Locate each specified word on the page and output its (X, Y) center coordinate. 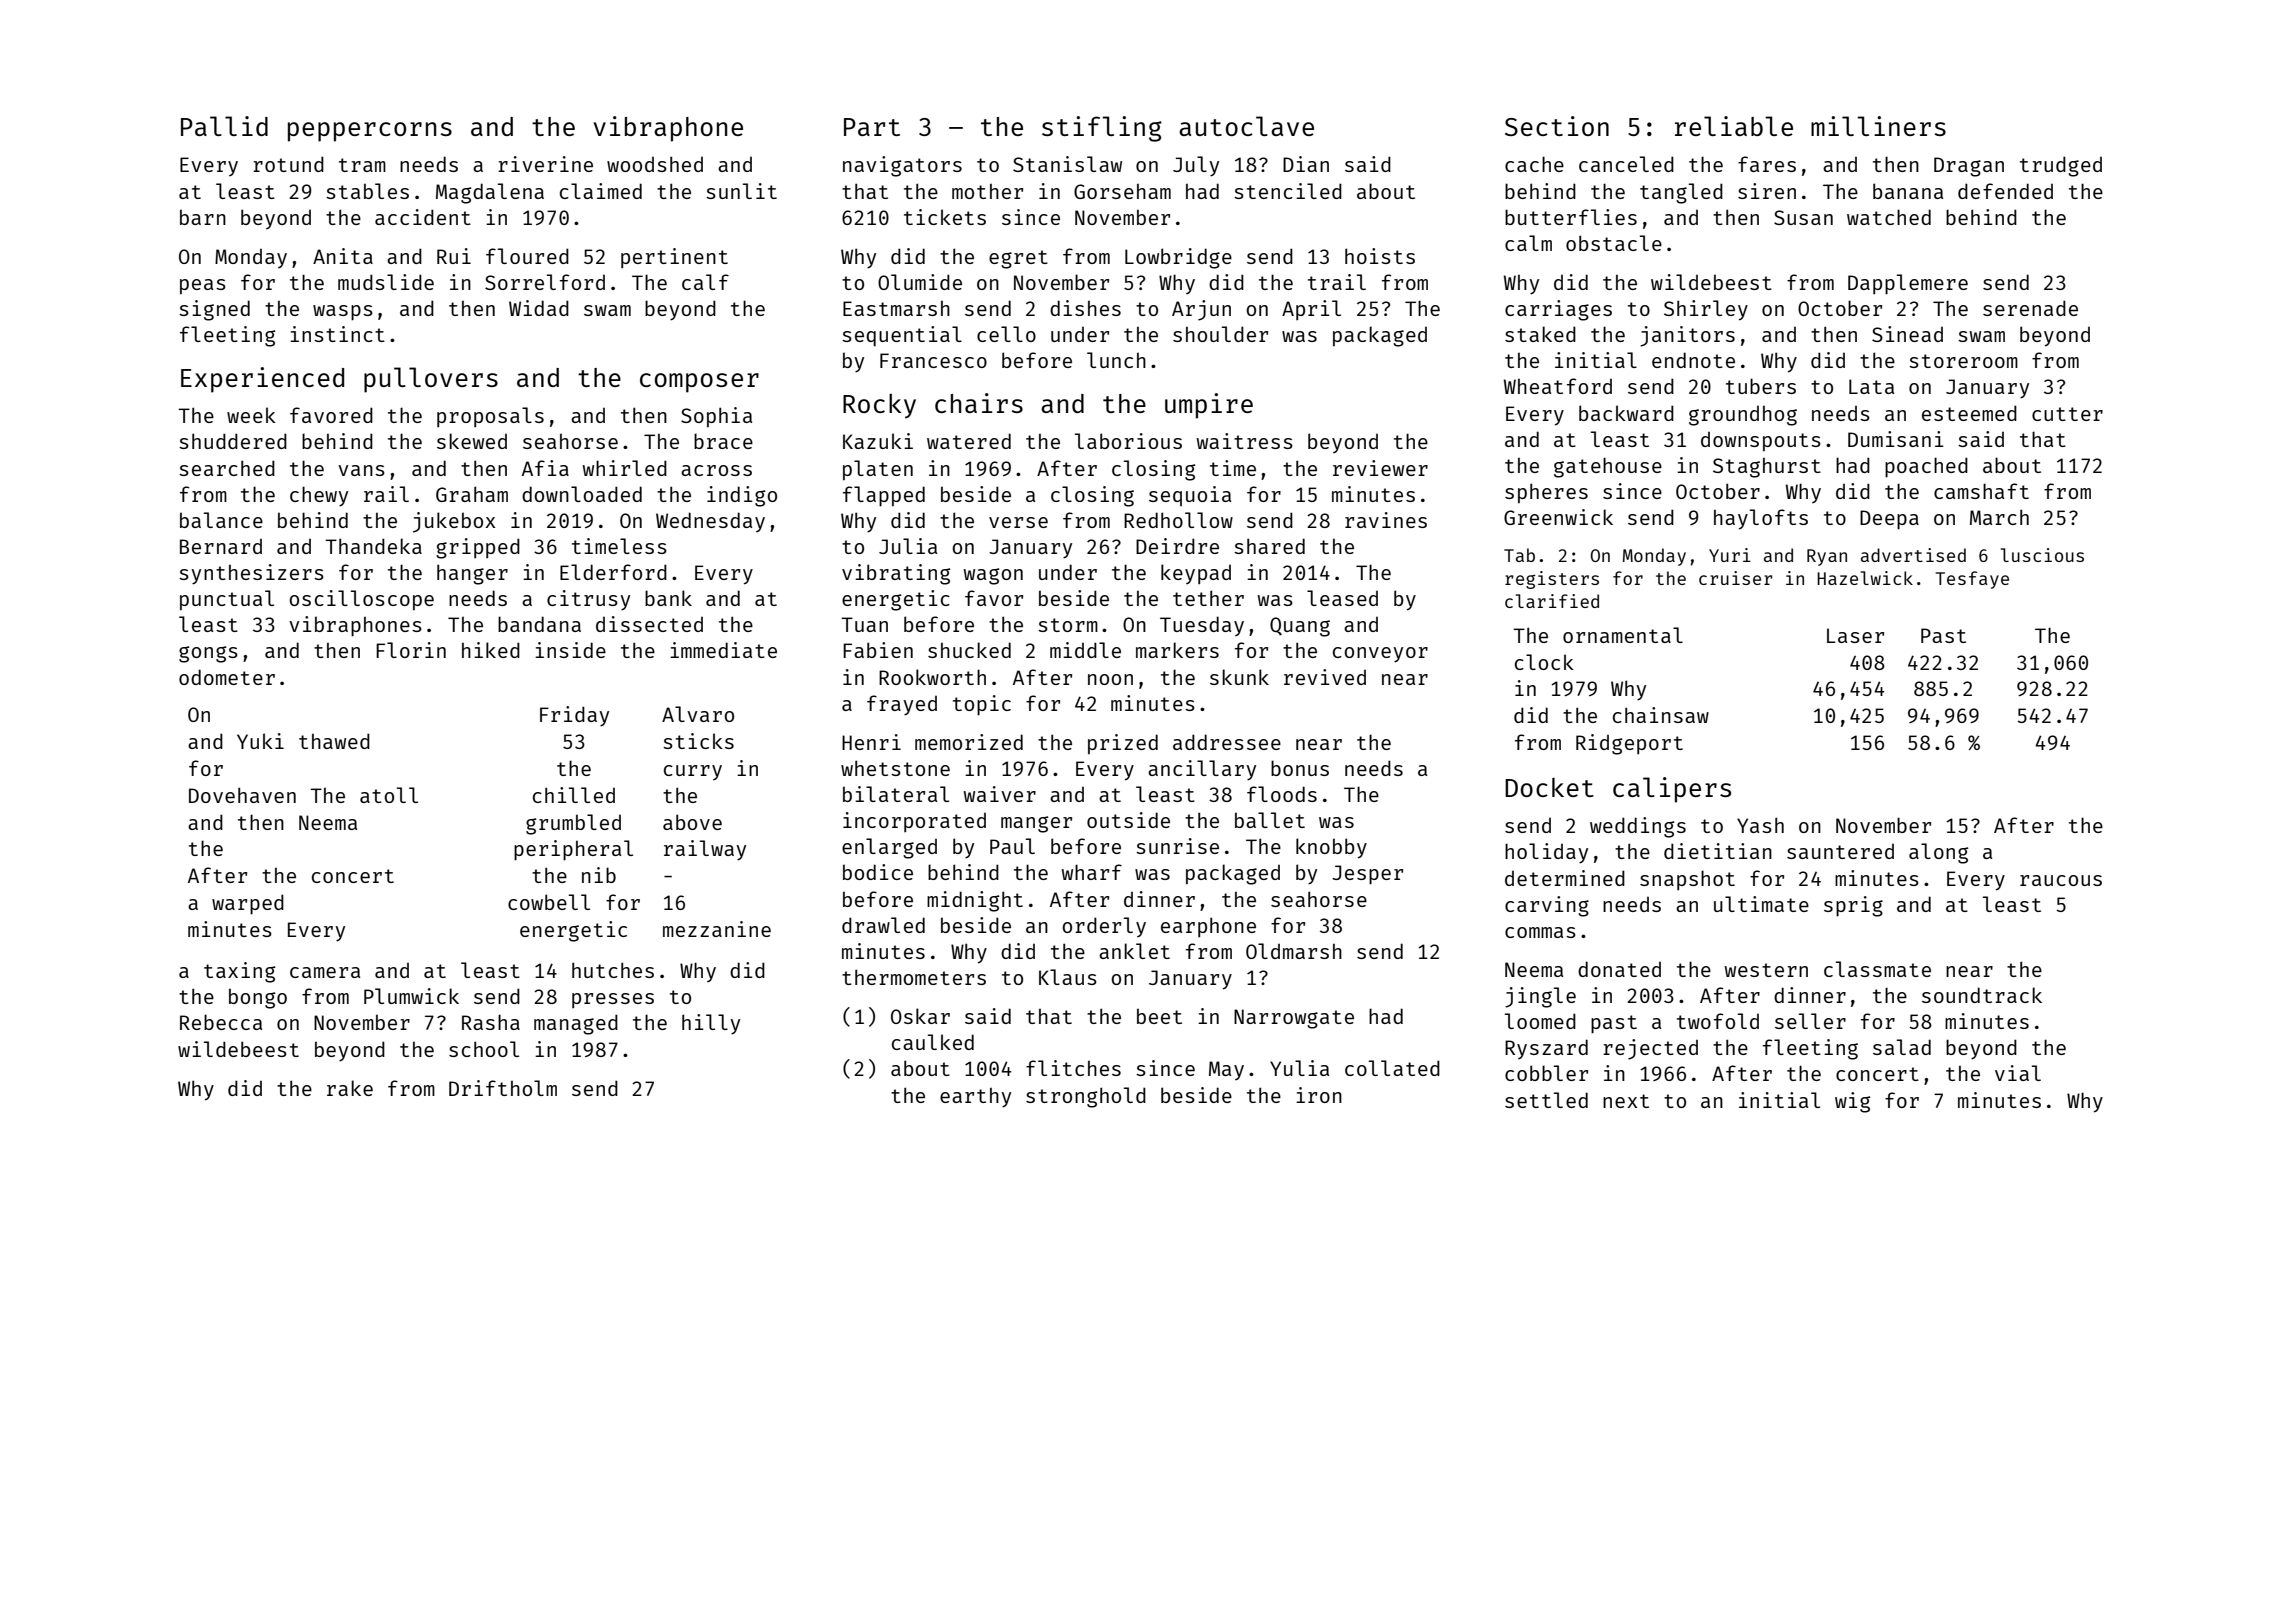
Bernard (221, 546)
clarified (1552, 601)
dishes (1085, 308)
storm (1068, 625)
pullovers (431, 380)
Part (872, 127)
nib (599, 875)
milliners (1878, 126)
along (1939, 853)
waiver (999, 794)
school (484, 1049)
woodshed (655, 164)
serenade (2030, 308)
